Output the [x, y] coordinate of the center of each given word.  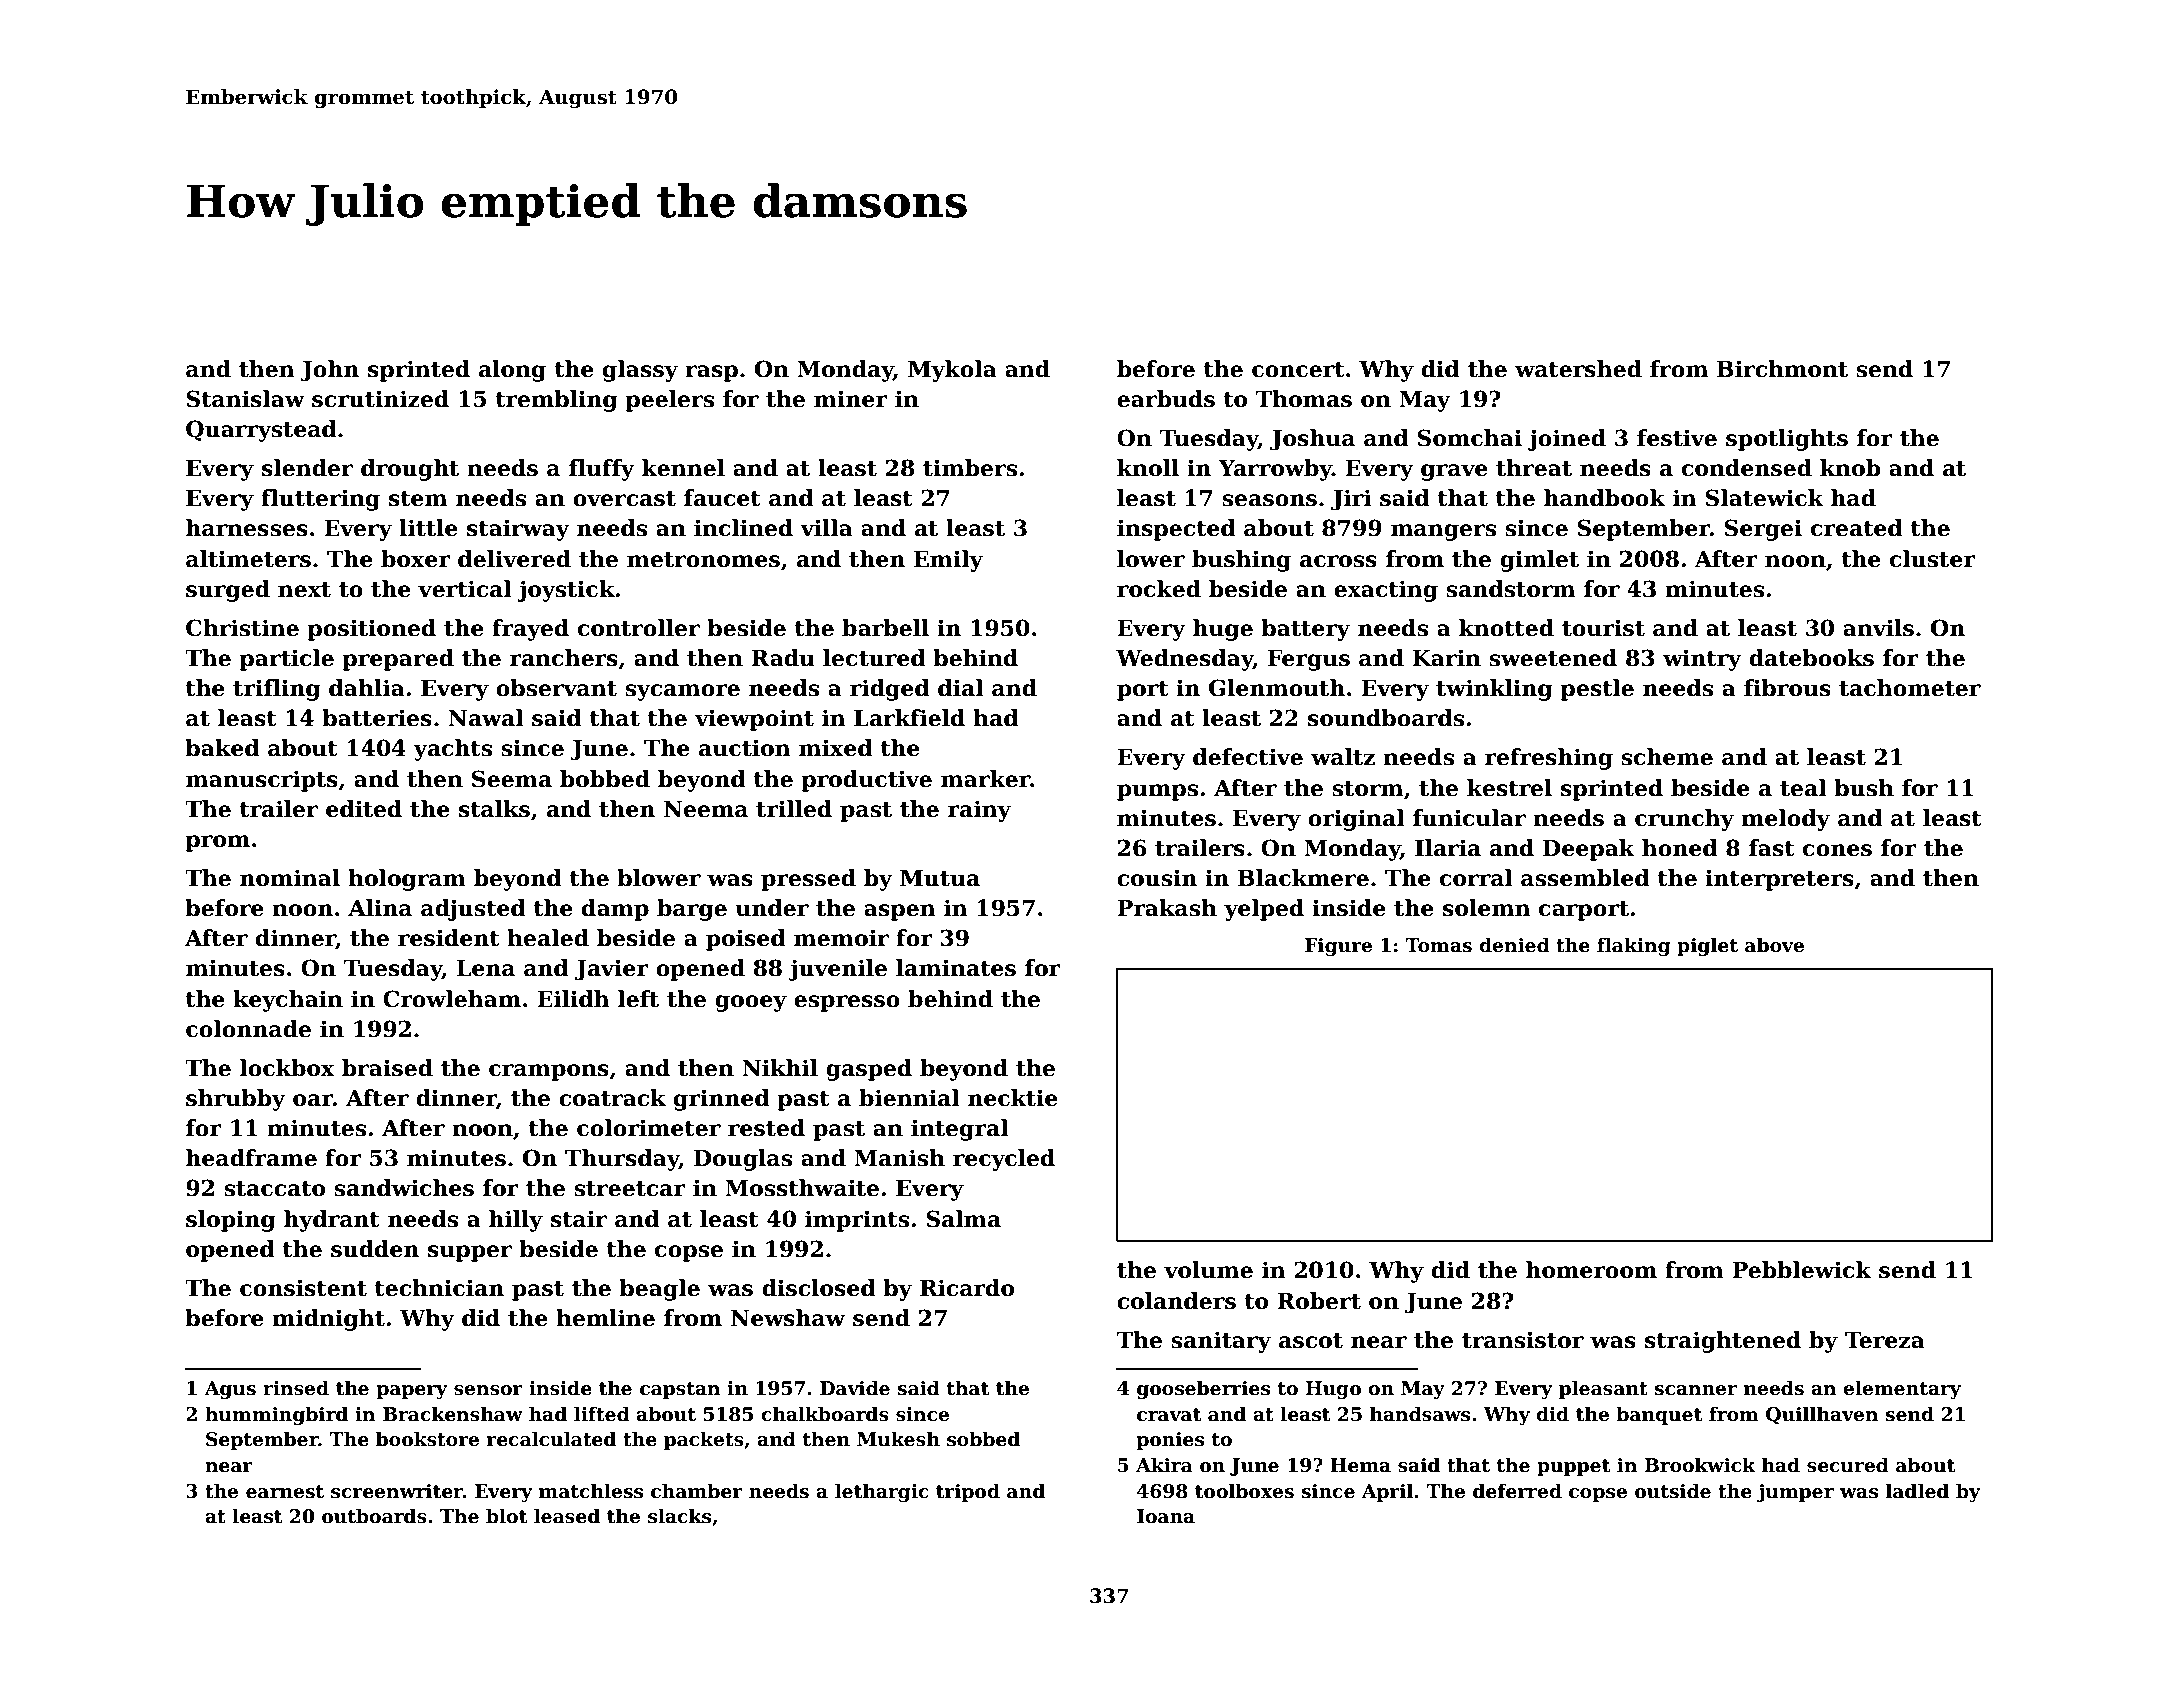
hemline [605, 1318]
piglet [1707, 946]
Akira [1164, 1465]
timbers [970, 468]
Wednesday [1184, 660]
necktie [1013, 1098]
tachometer [1910, 688]
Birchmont [1782, 369]
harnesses [247, 528]
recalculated [551, 1439]
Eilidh [573, 999]
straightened [1723, 1342]
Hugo [1333, 1390]
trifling [277, 690]
